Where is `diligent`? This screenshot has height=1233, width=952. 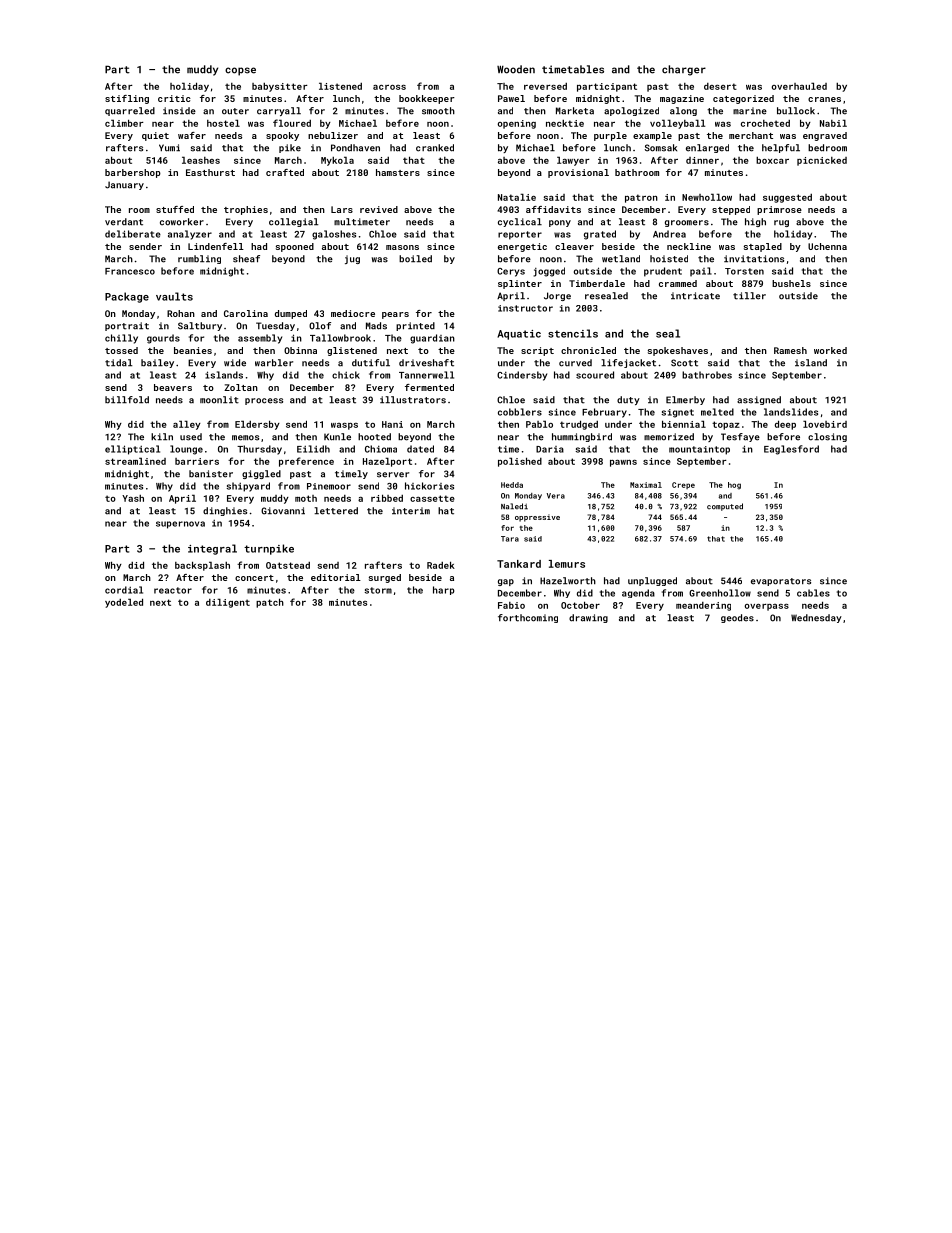 diligent is located at coordinates (228, 603).
